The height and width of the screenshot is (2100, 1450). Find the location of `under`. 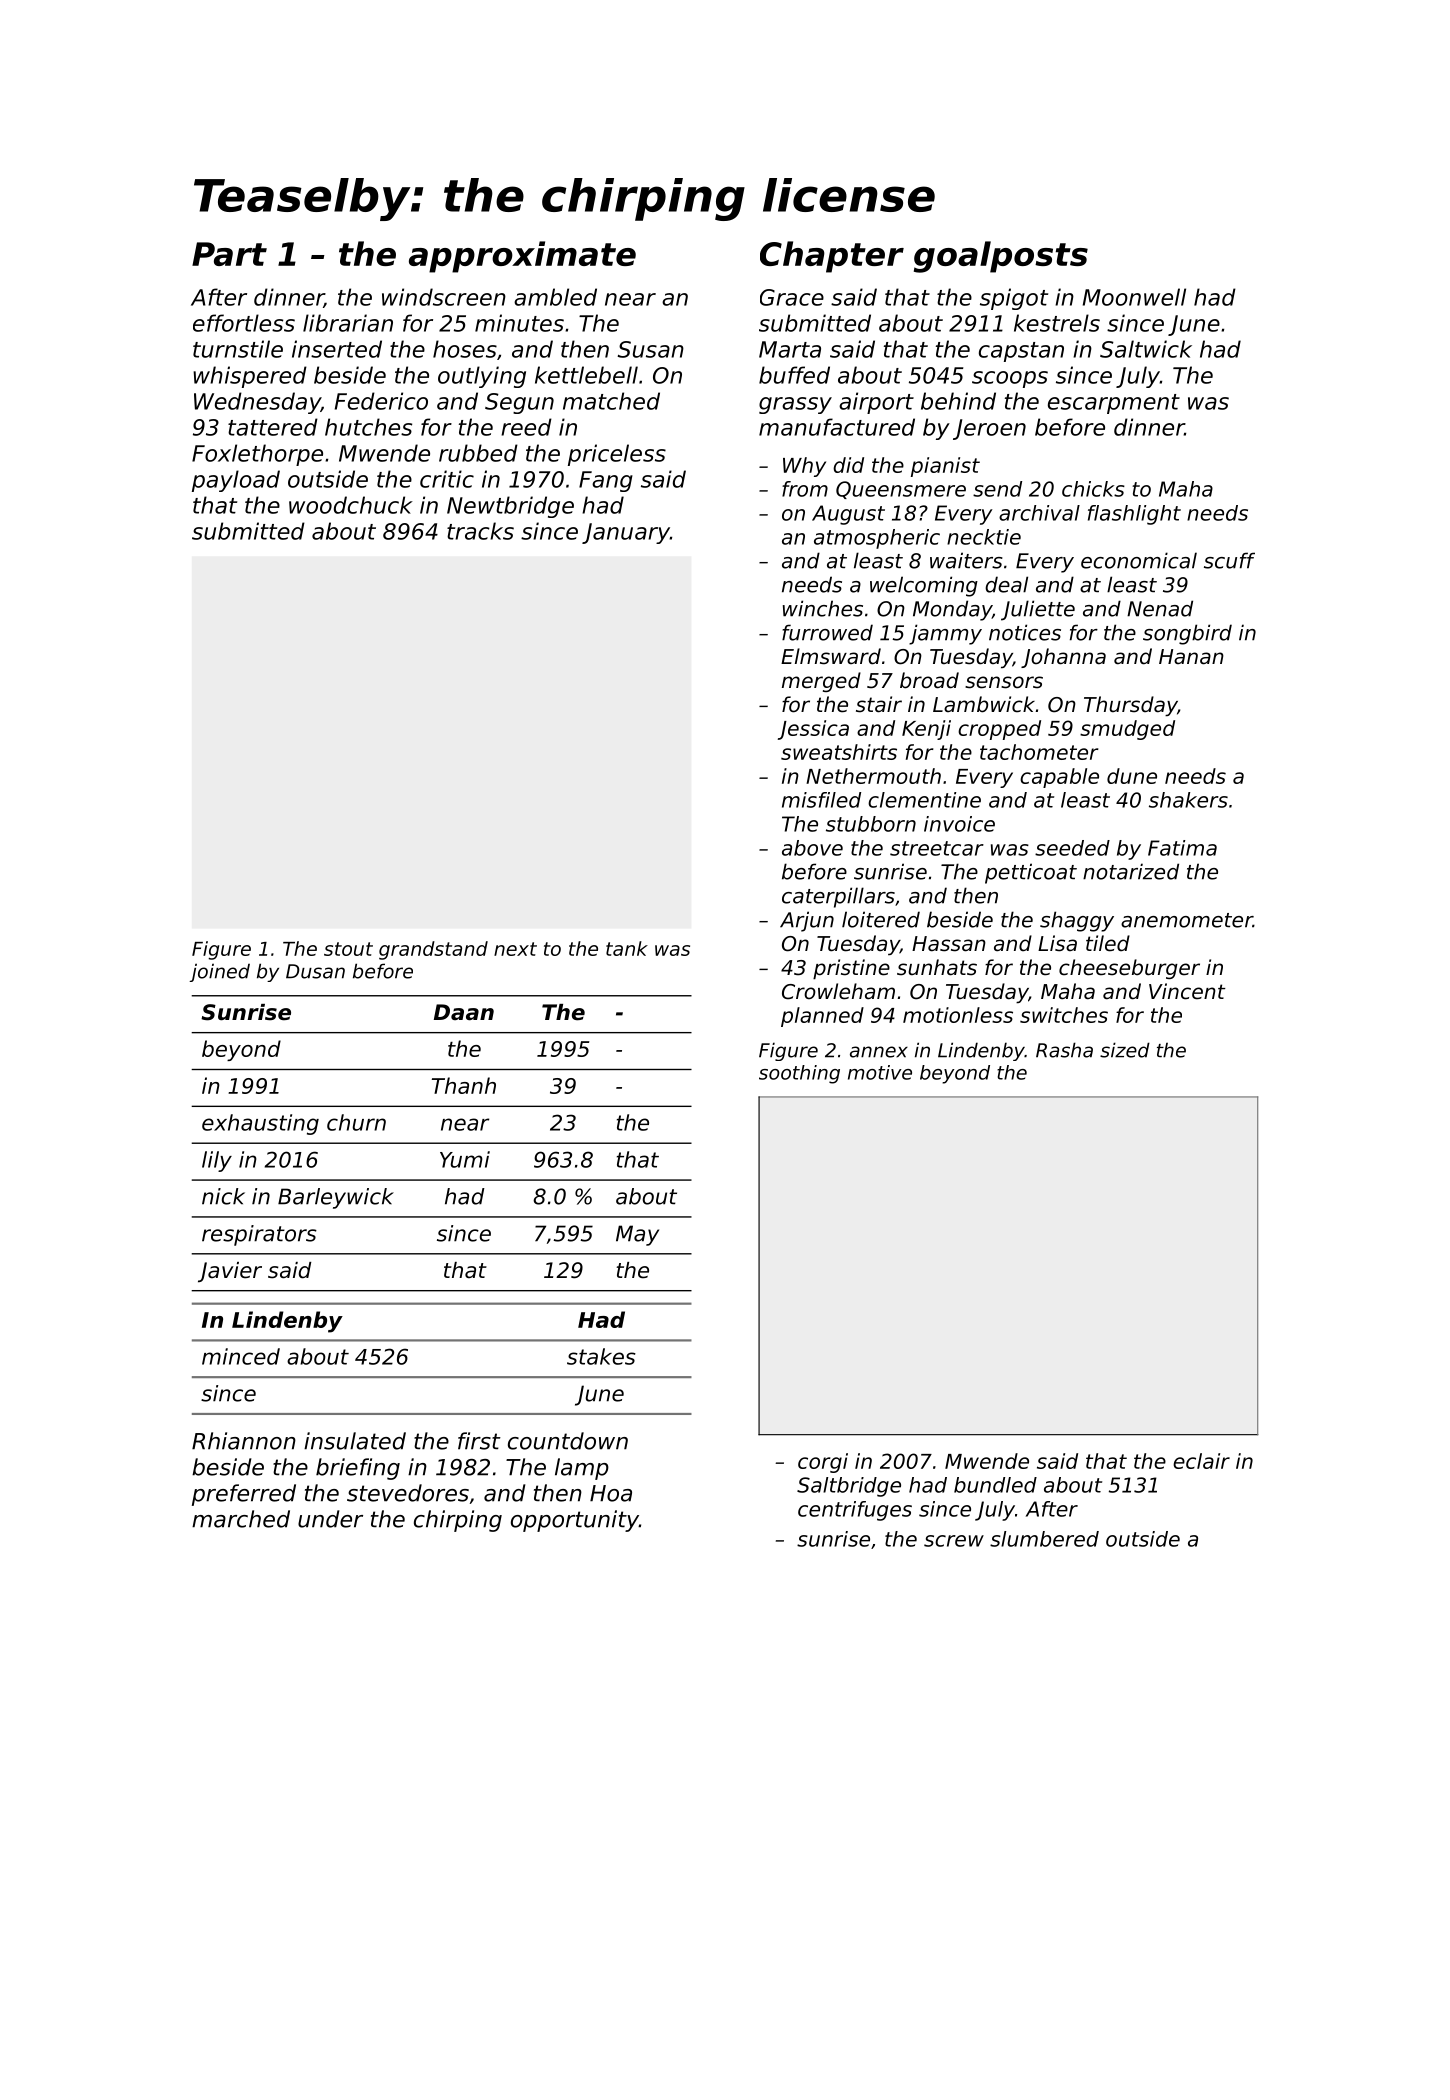

under is located at coordinates (330, 1519).
